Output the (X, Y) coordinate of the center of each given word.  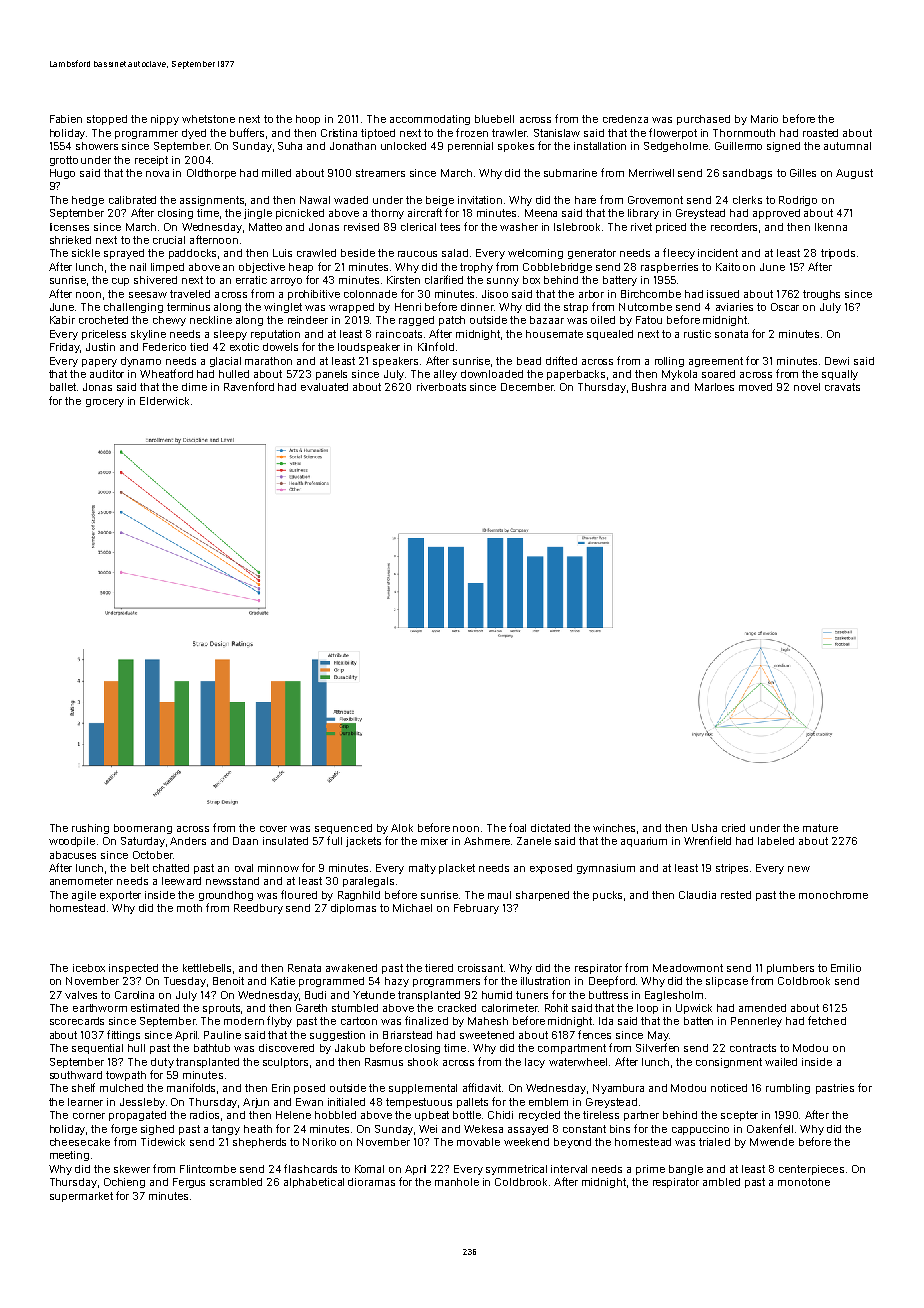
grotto (64, 161)
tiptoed (378, 134)
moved (755, 387)
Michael (412, 908)
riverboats (441, 387)
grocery (105, 403)
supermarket (81, 1197)
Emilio (846, 968)
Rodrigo (798, 201)
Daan (245, 841)
